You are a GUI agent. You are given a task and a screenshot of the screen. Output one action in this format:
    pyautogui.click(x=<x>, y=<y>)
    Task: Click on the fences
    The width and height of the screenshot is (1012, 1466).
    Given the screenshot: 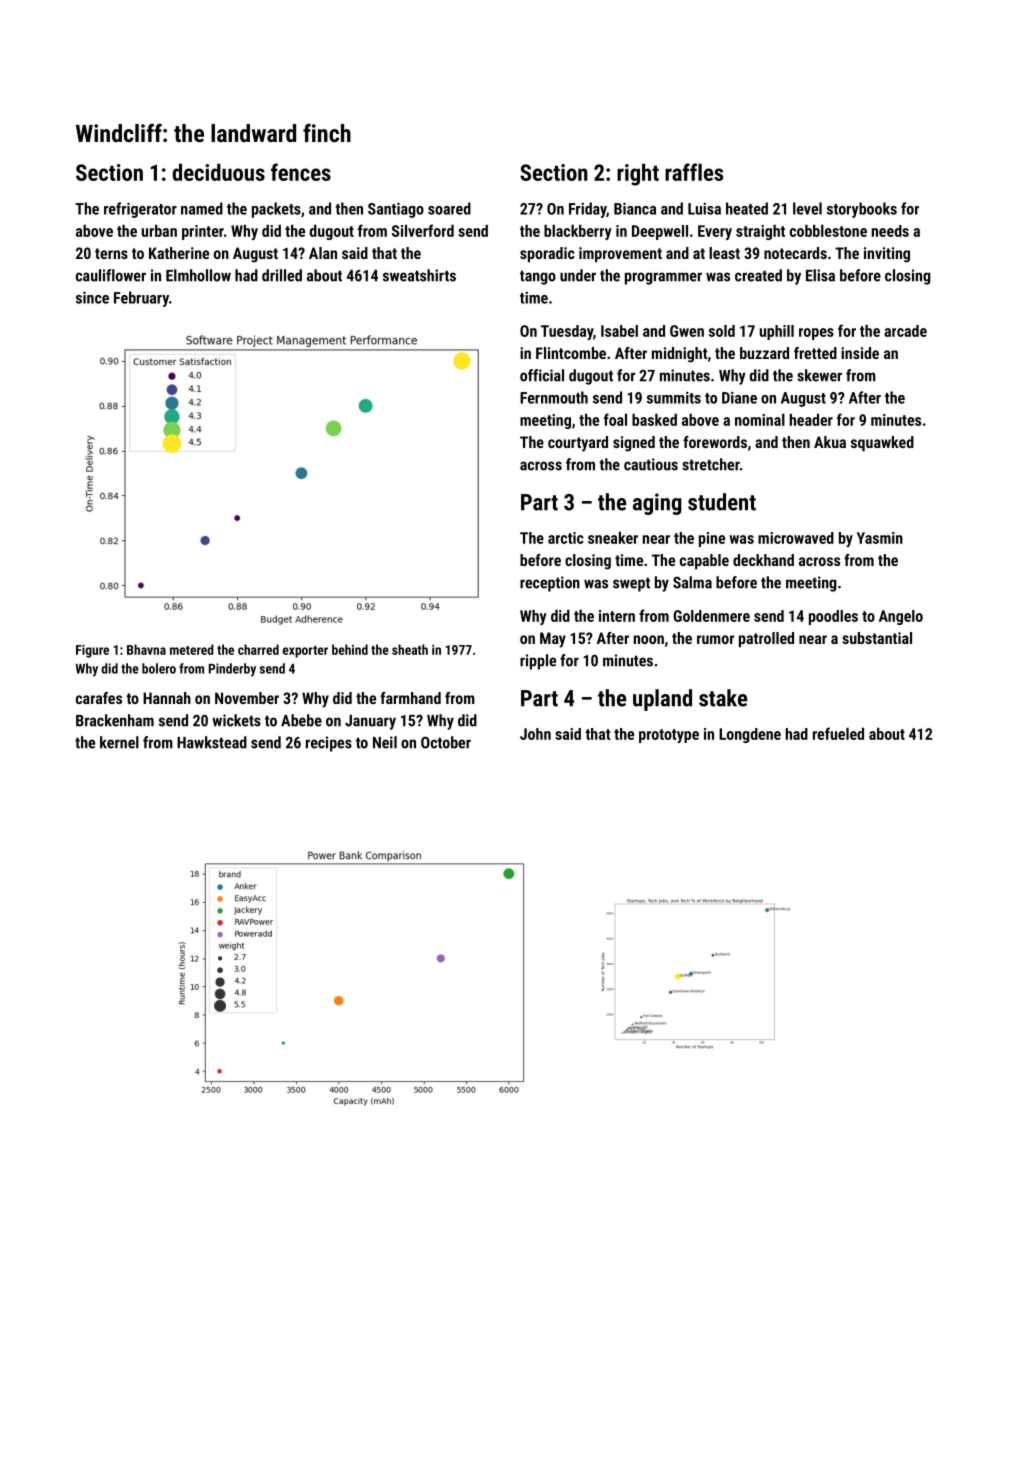 What is the action you would take?
    pyautogui.click(x=301, y=172)
